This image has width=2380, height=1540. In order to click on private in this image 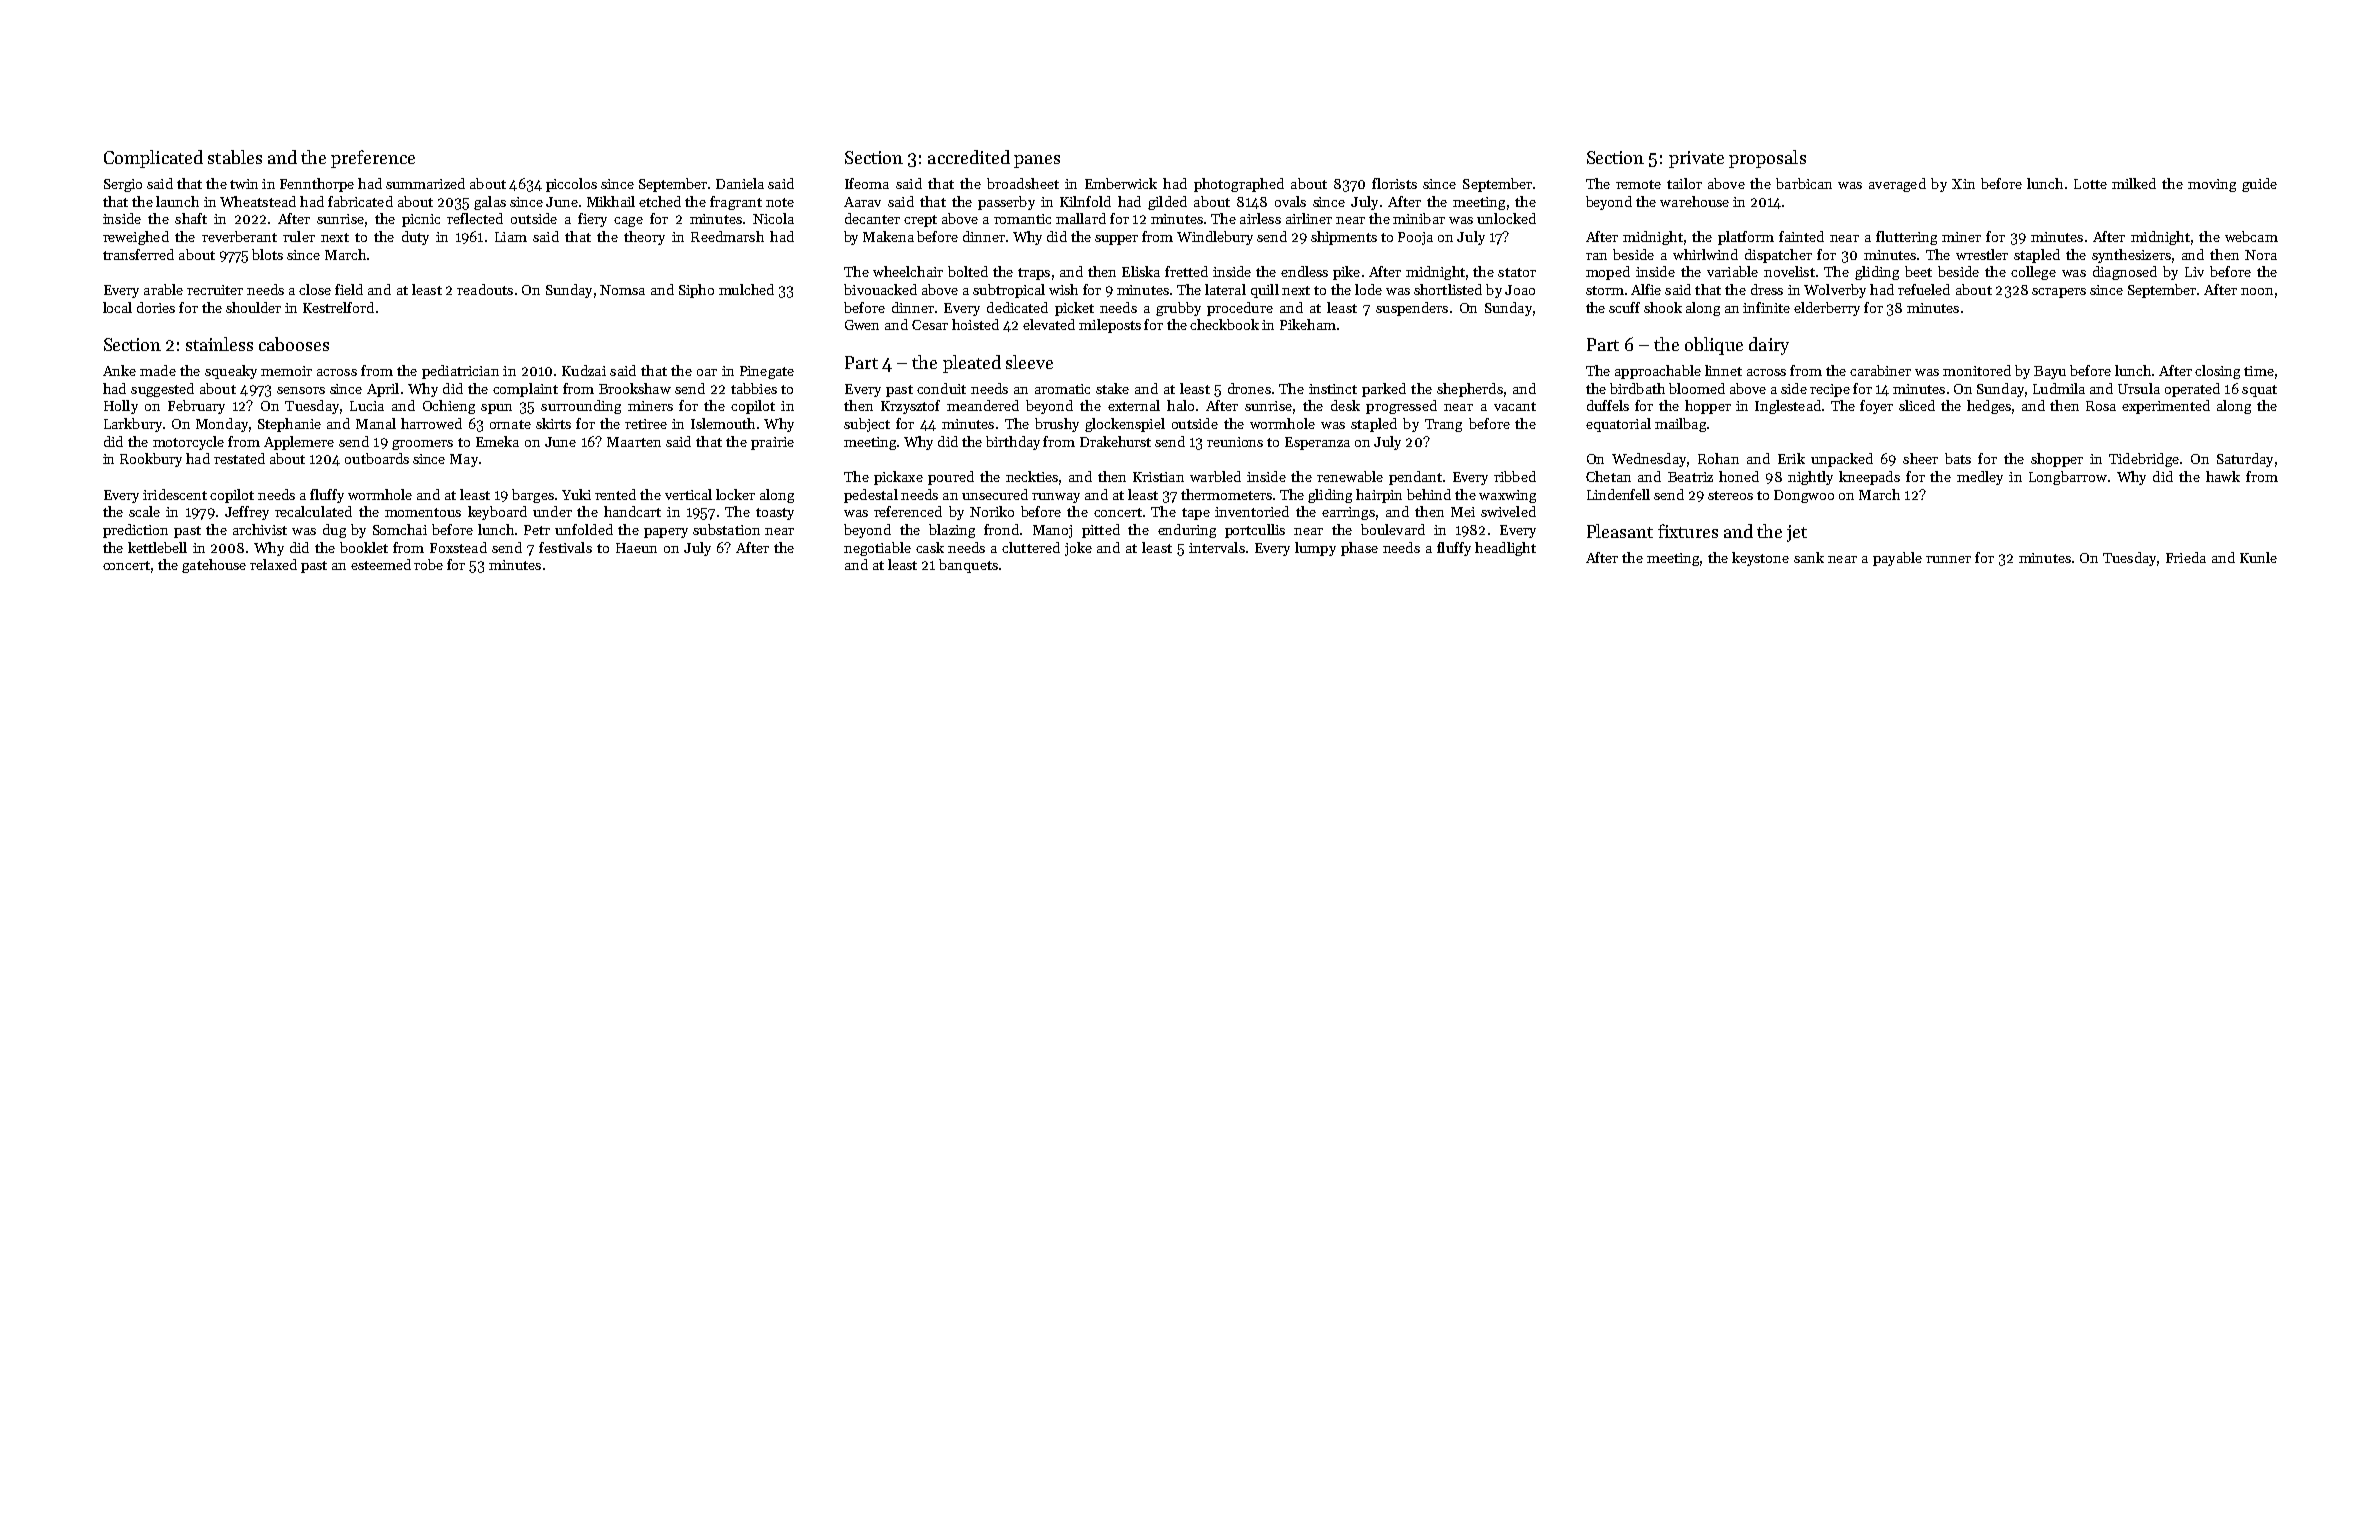, I will do `click(1696, 159)`.
